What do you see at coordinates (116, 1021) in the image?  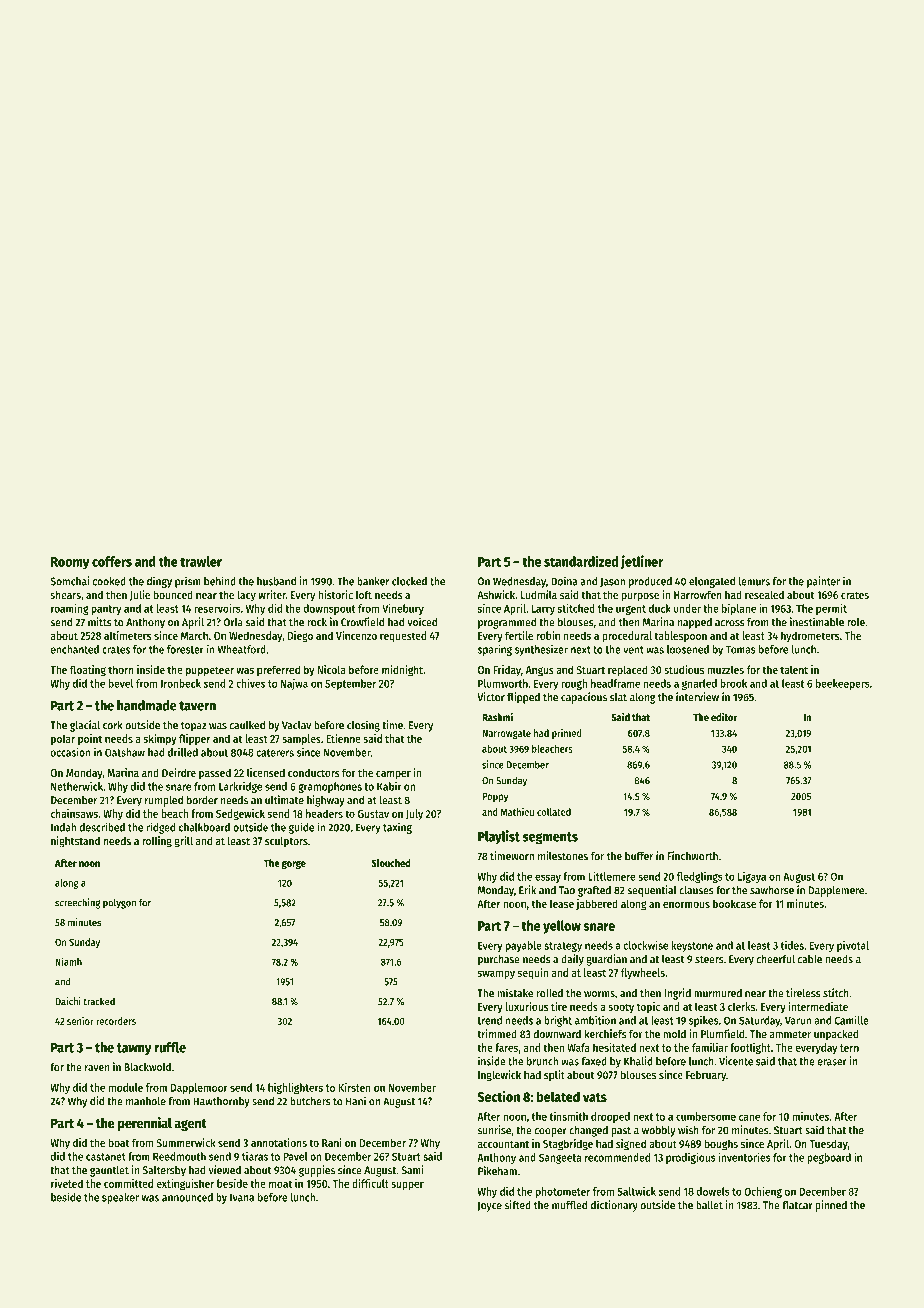 I see `recorders` at bounding box center [116, 1021].
